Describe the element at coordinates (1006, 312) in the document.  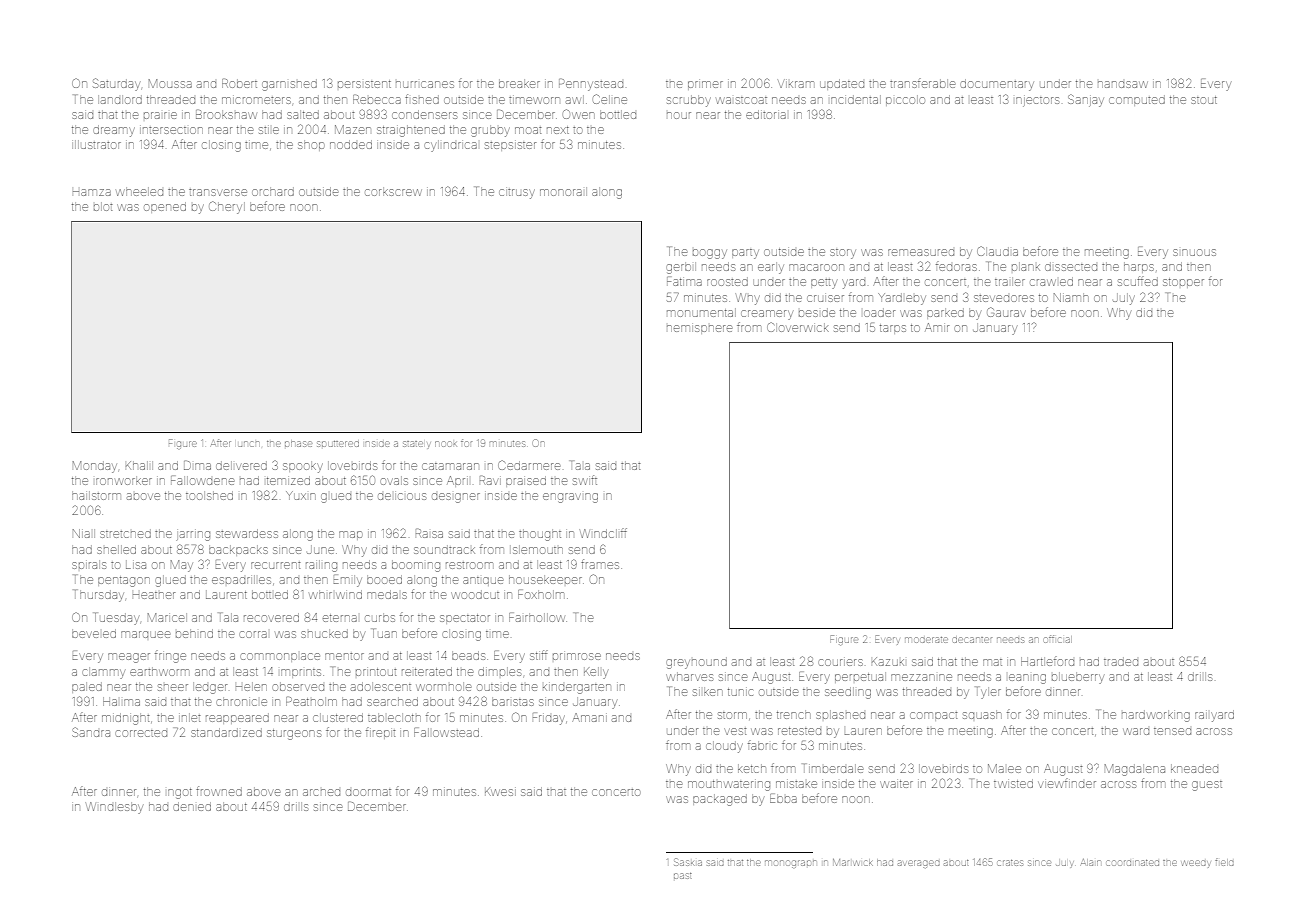
I see `Gaurav` at that location.
